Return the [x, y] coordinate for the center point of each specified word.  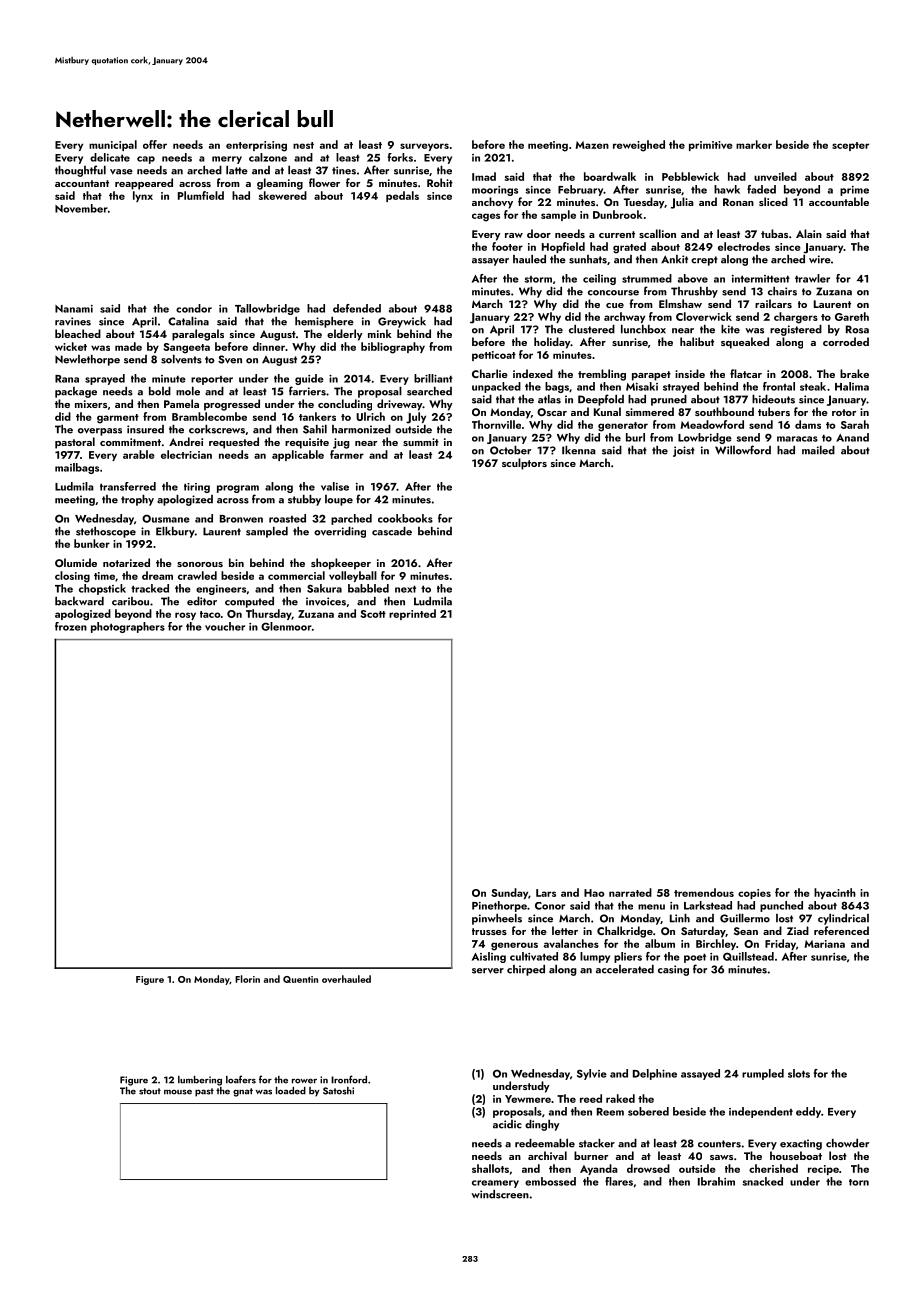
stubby [304, 500]
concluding [345, 405]
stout [150, 1091]
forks [400, 157]
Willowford [743, 450]
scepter [850, 146]
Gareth [852, 316]
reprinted [412, 614]
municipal [113, 145]
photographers [128, 627]
